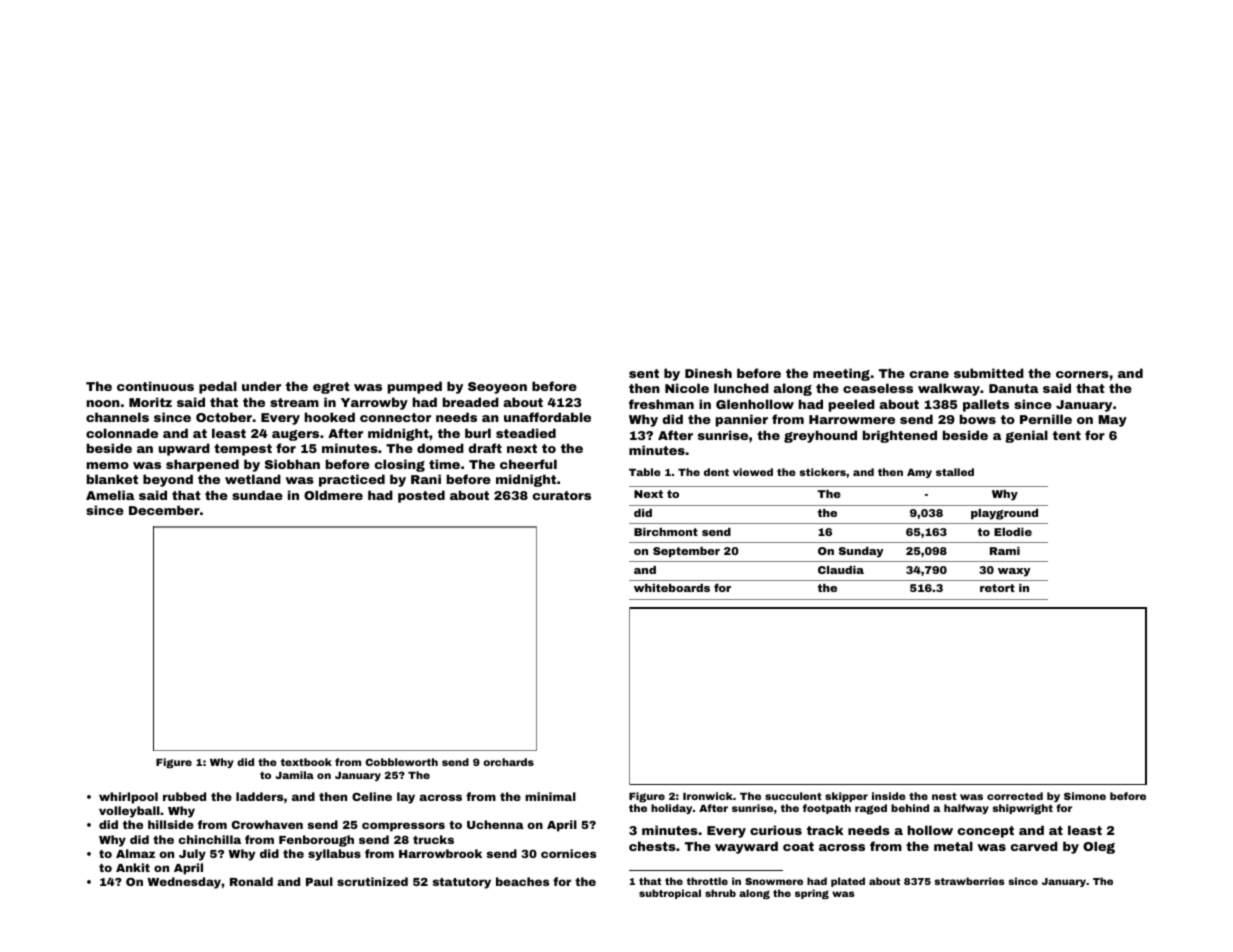  I want to click on September, so click(686, 552).
